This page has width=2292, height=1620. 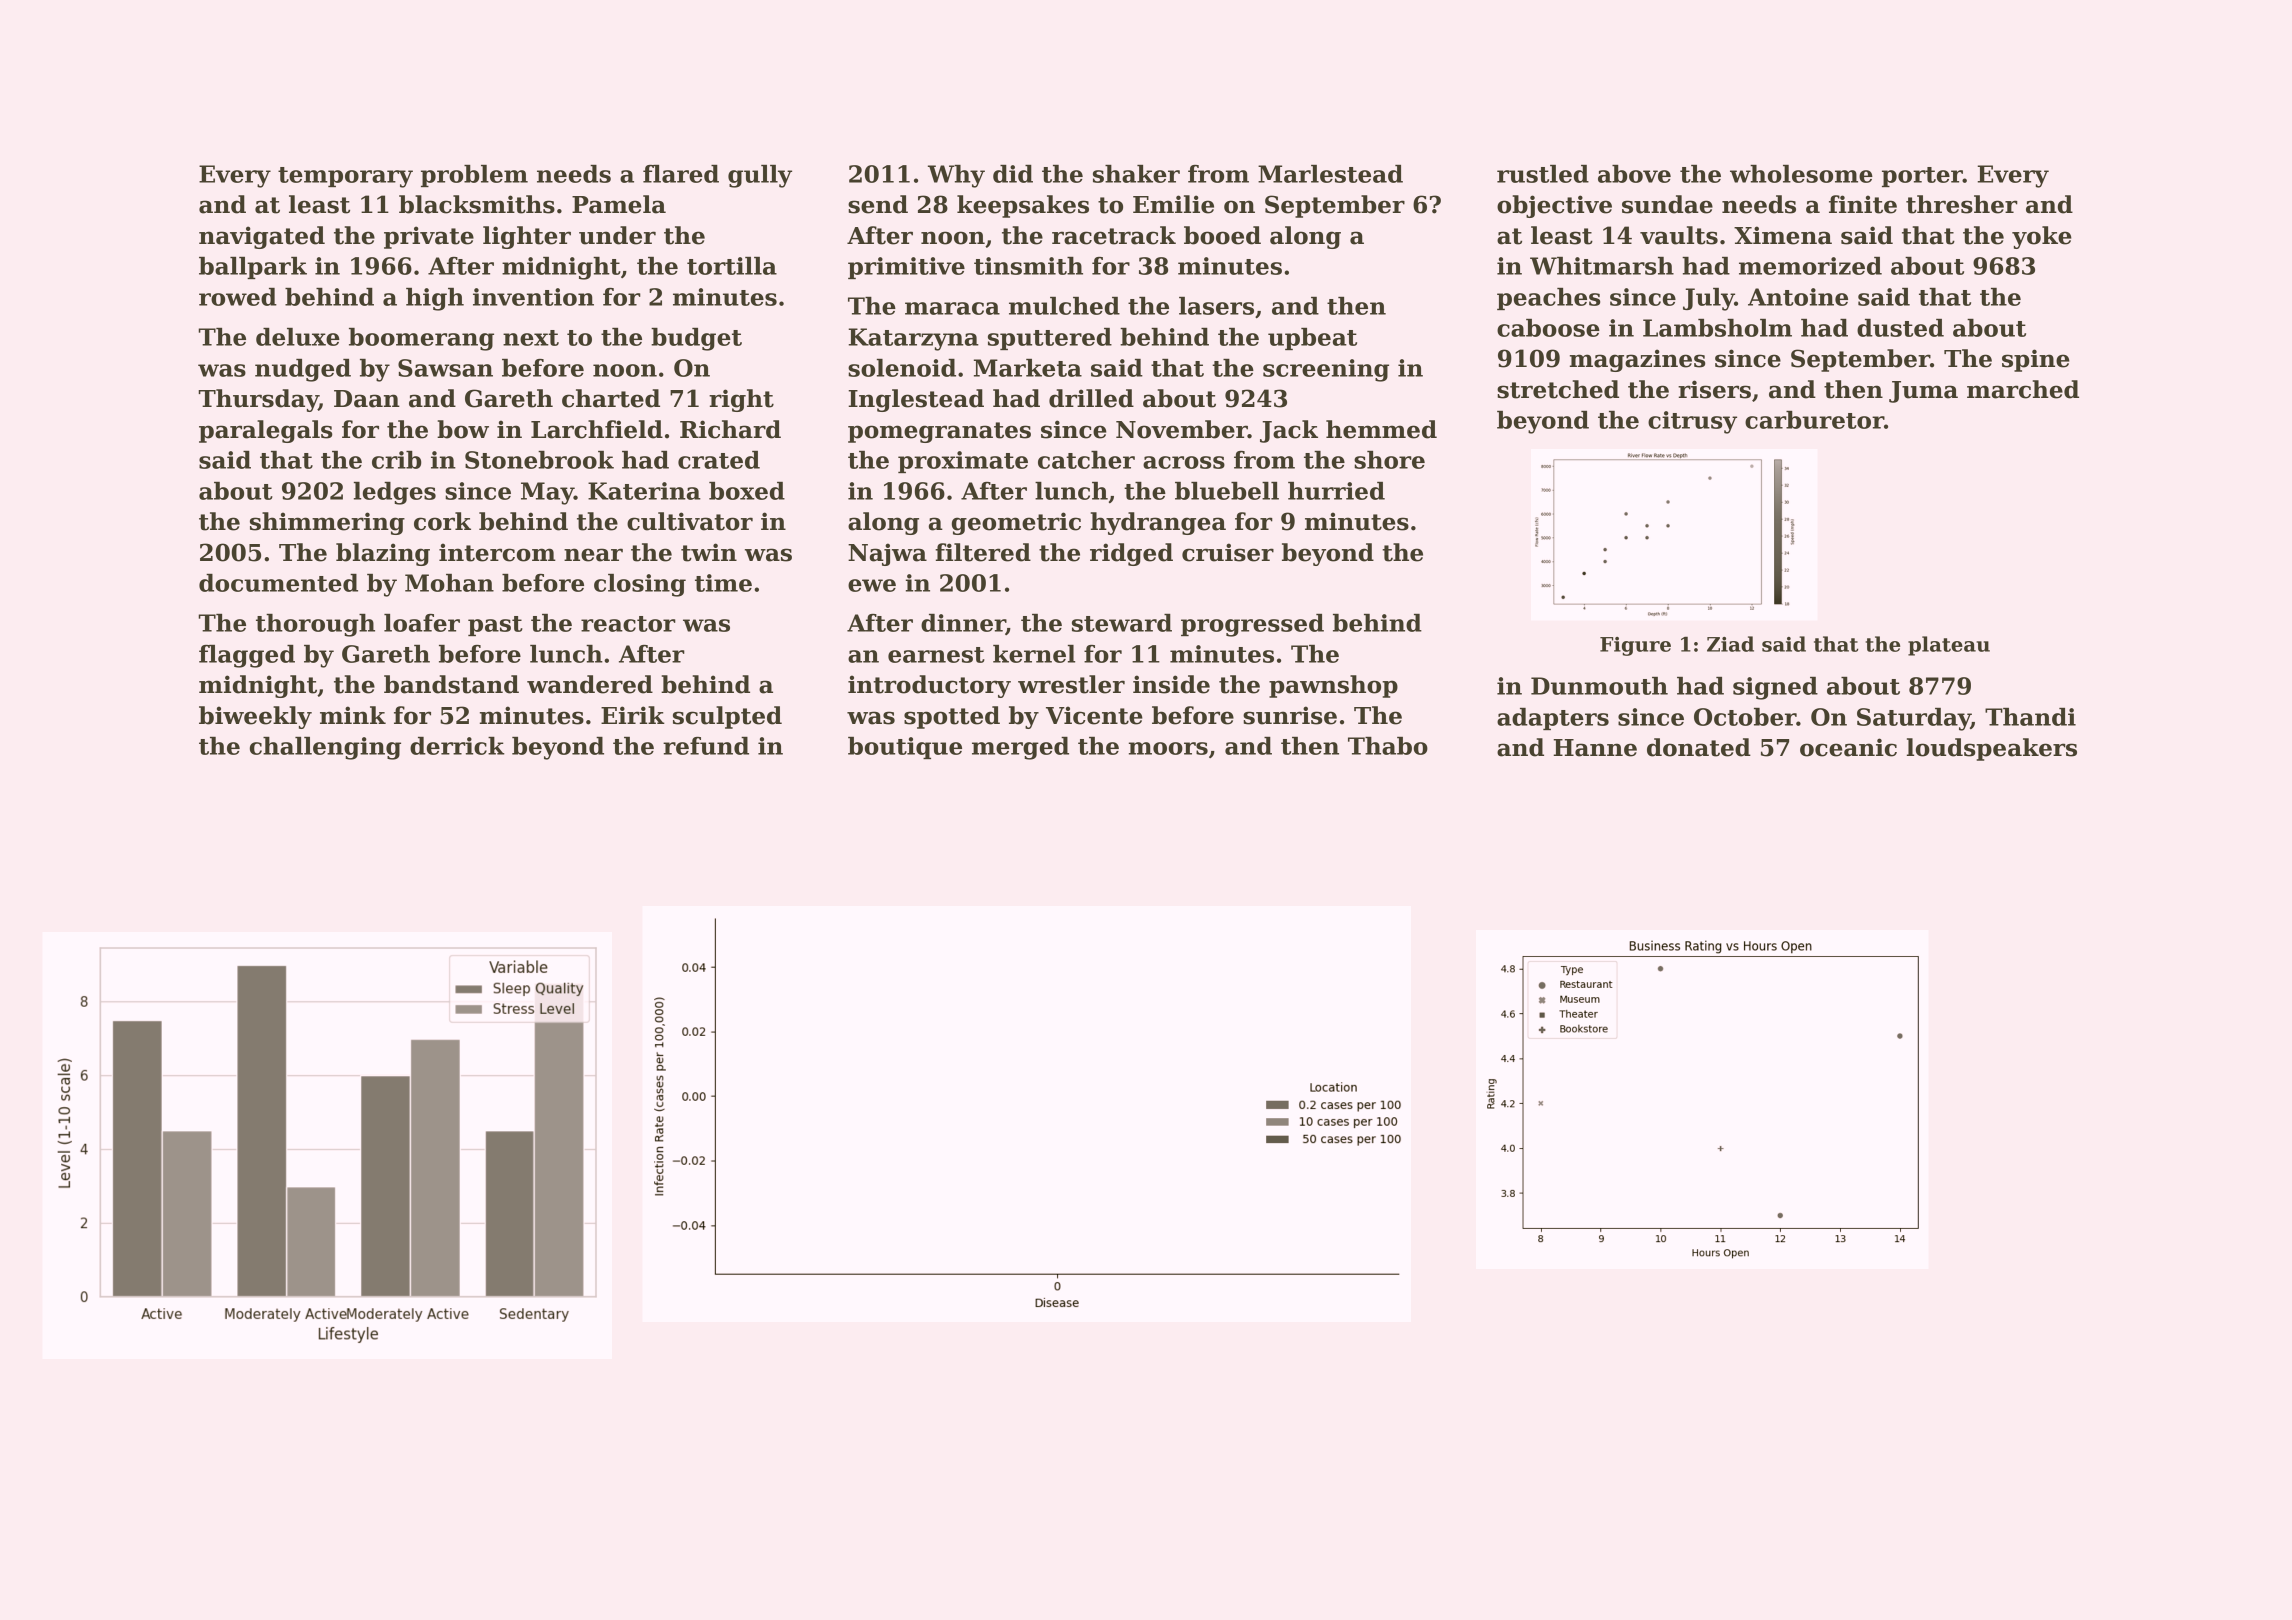 What do you see at coordinates (1692, 422) in the page?
I see `citrusy` at bounding box center [1692, 422].
